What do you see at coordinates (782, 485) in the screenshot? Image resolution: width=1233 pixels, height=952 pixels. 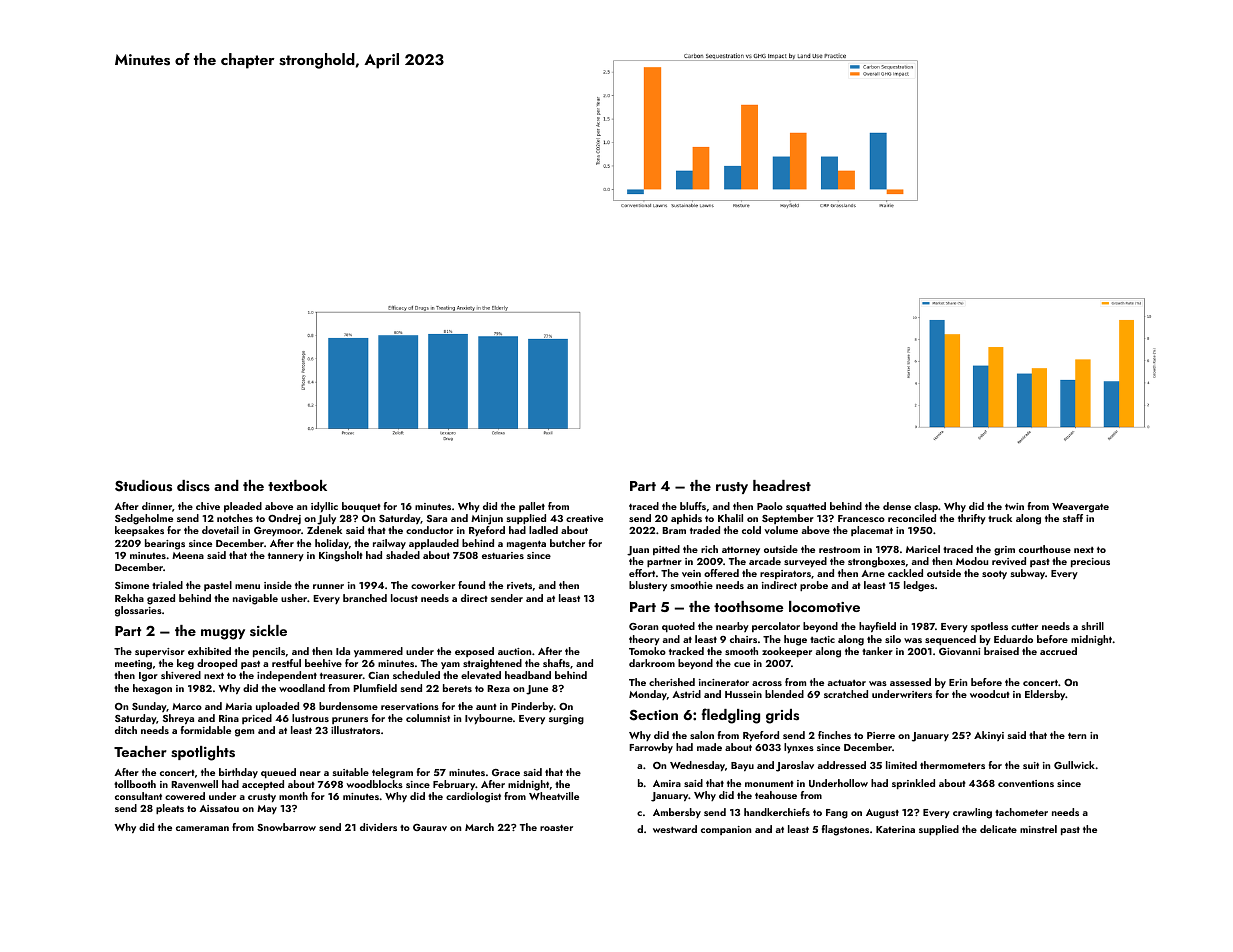 I see `headrest` at bounding box center [782, 485].
